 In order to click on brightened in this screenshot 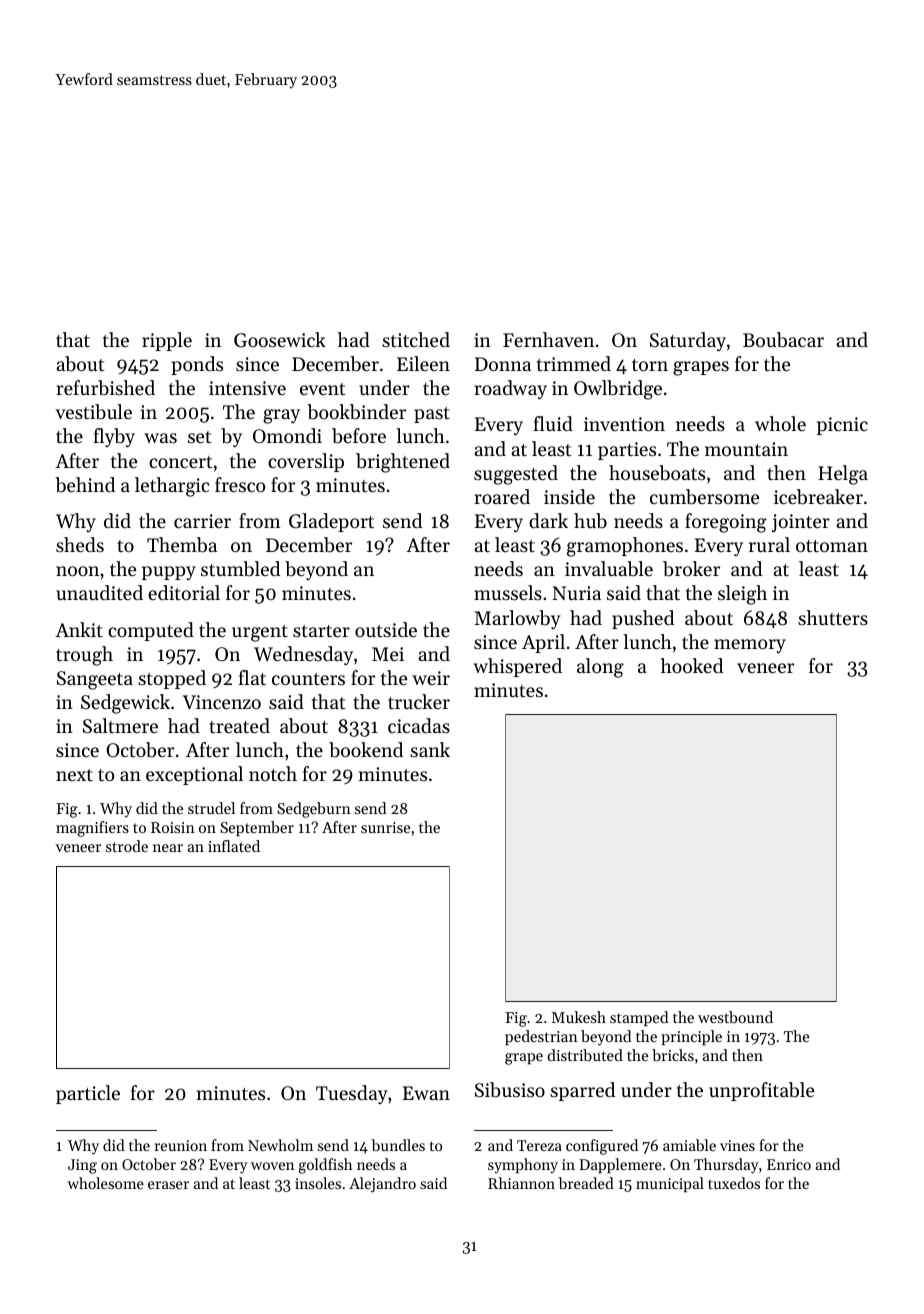, I will do `click(403, 463)`.
